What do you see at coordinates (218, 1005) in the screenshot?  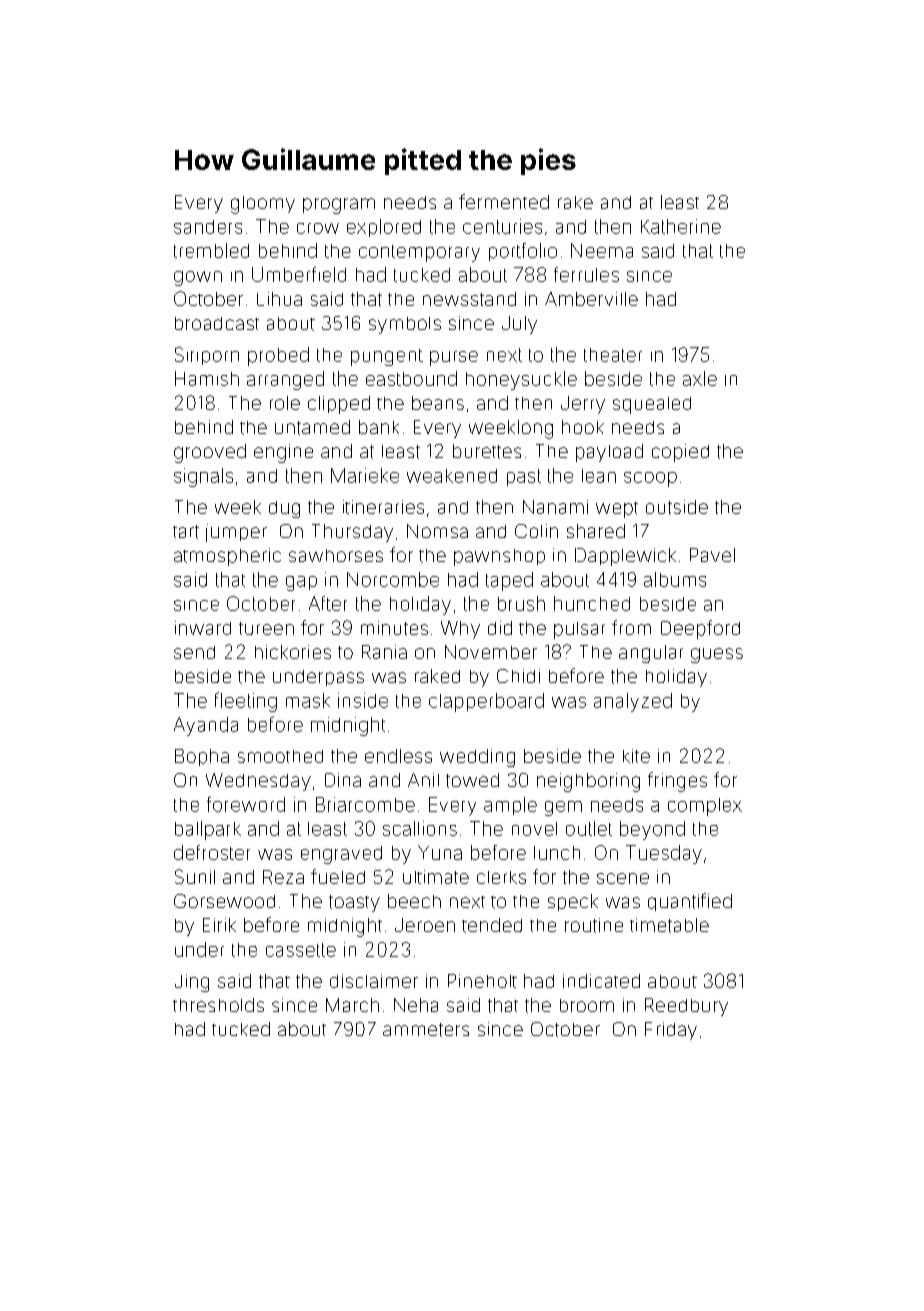 I see `thresholds` at bounding box center [218, 1005].
